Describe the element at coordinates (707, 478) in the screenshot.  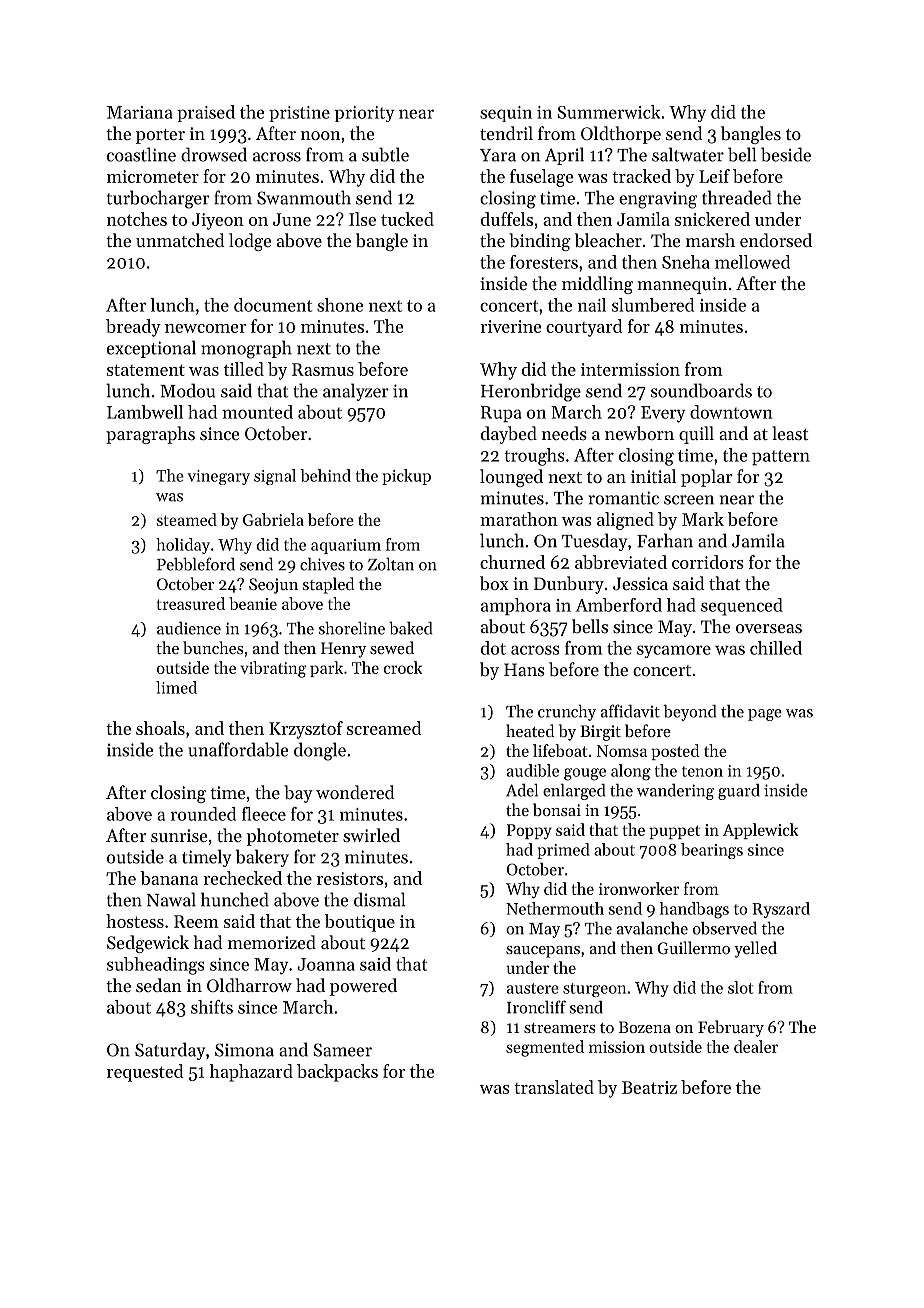
I see `poplar` at that location.
